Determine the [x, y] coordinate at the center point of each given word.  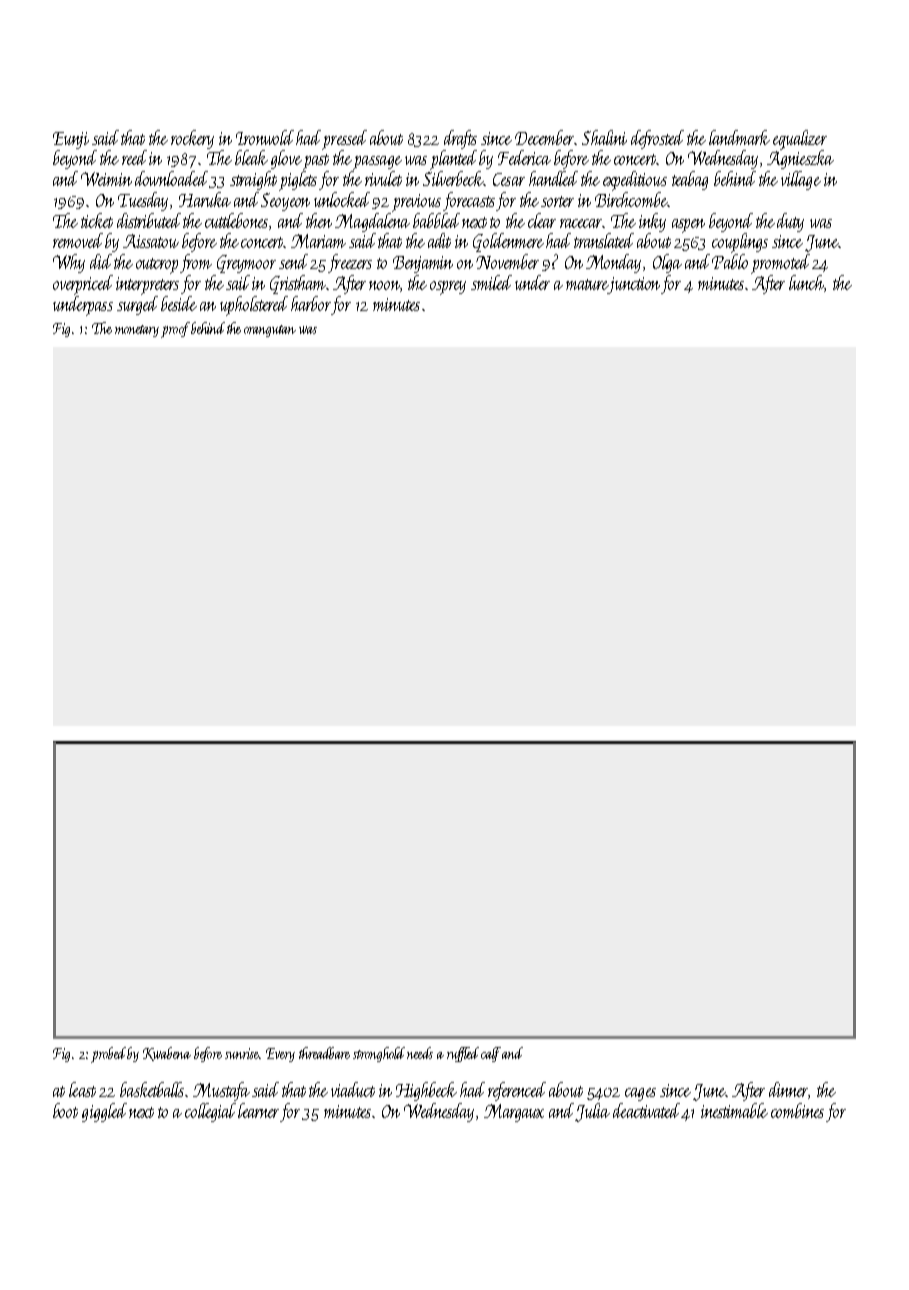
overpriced [83, 285]
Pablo [730, 261]
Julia [593, 1112]
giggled [104, 1112]
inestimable [734, 1110]
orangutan [270, 331]
